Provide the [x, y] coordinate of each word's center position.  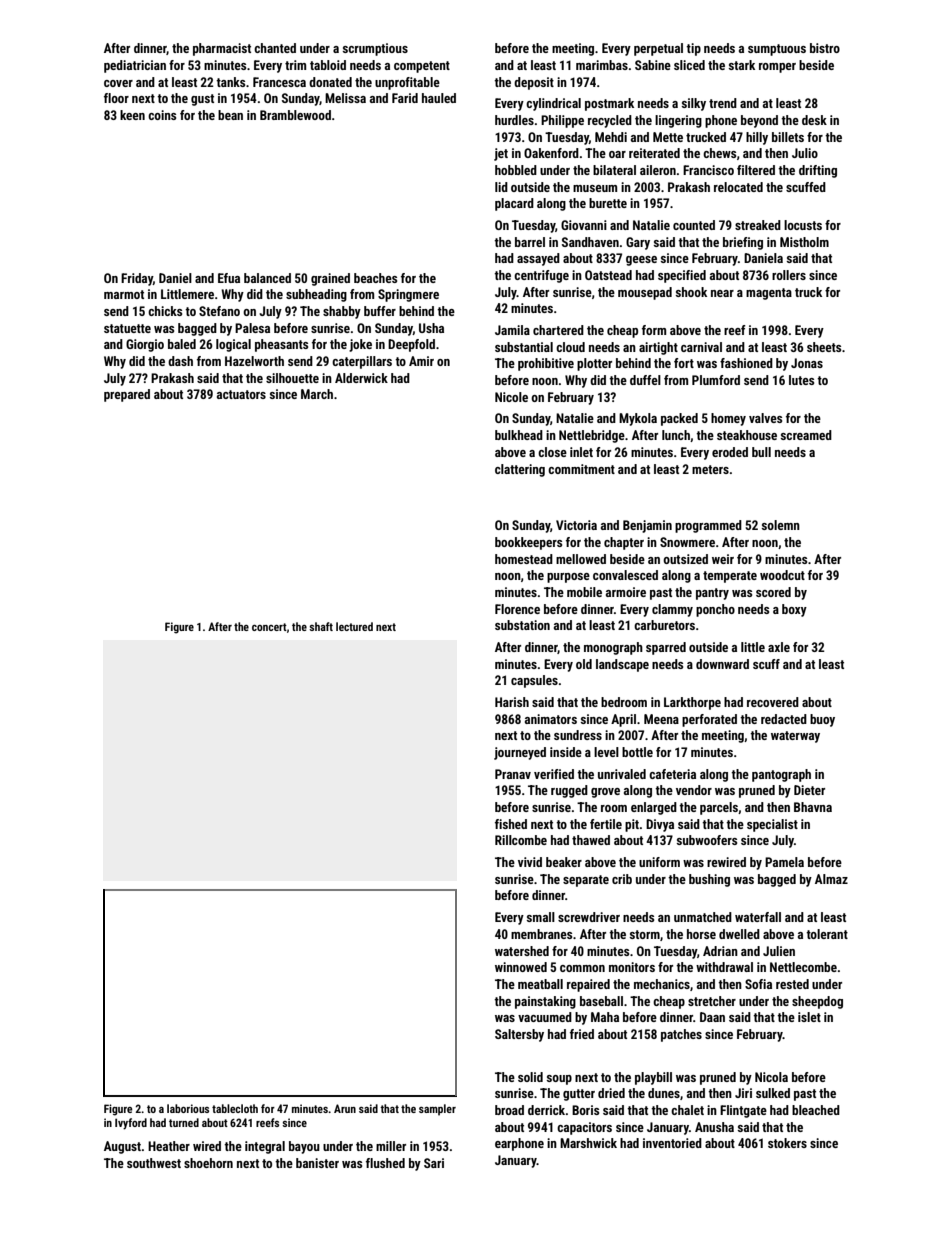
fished [511, 824]
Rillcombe [521, 840]
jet [501, 154]
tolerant [827, 934]
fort [684, 363]
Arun [345, 1108]
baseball [601, 1001]
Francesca [279, 82]
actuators [241, 394]
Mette [668, 137]
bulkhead [519, 435]
